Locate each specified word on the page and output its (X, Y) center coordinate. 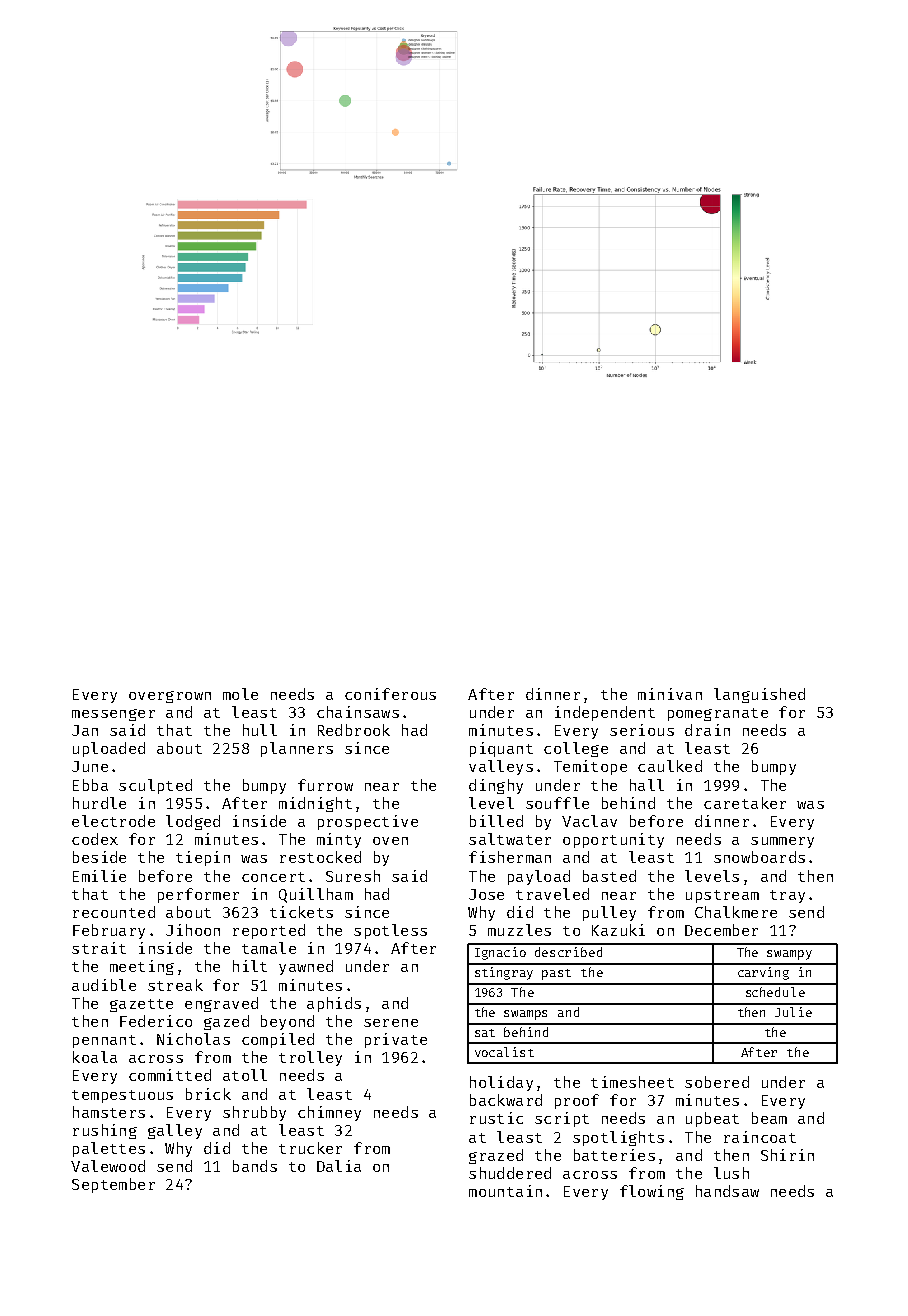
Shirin (787, 1155)
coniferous (390, 694)
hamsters (109, 1112)
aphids (334, 1004)
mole (240, 694)
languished (759, 695)
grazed (496, 1156)
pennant (104, 1041)
